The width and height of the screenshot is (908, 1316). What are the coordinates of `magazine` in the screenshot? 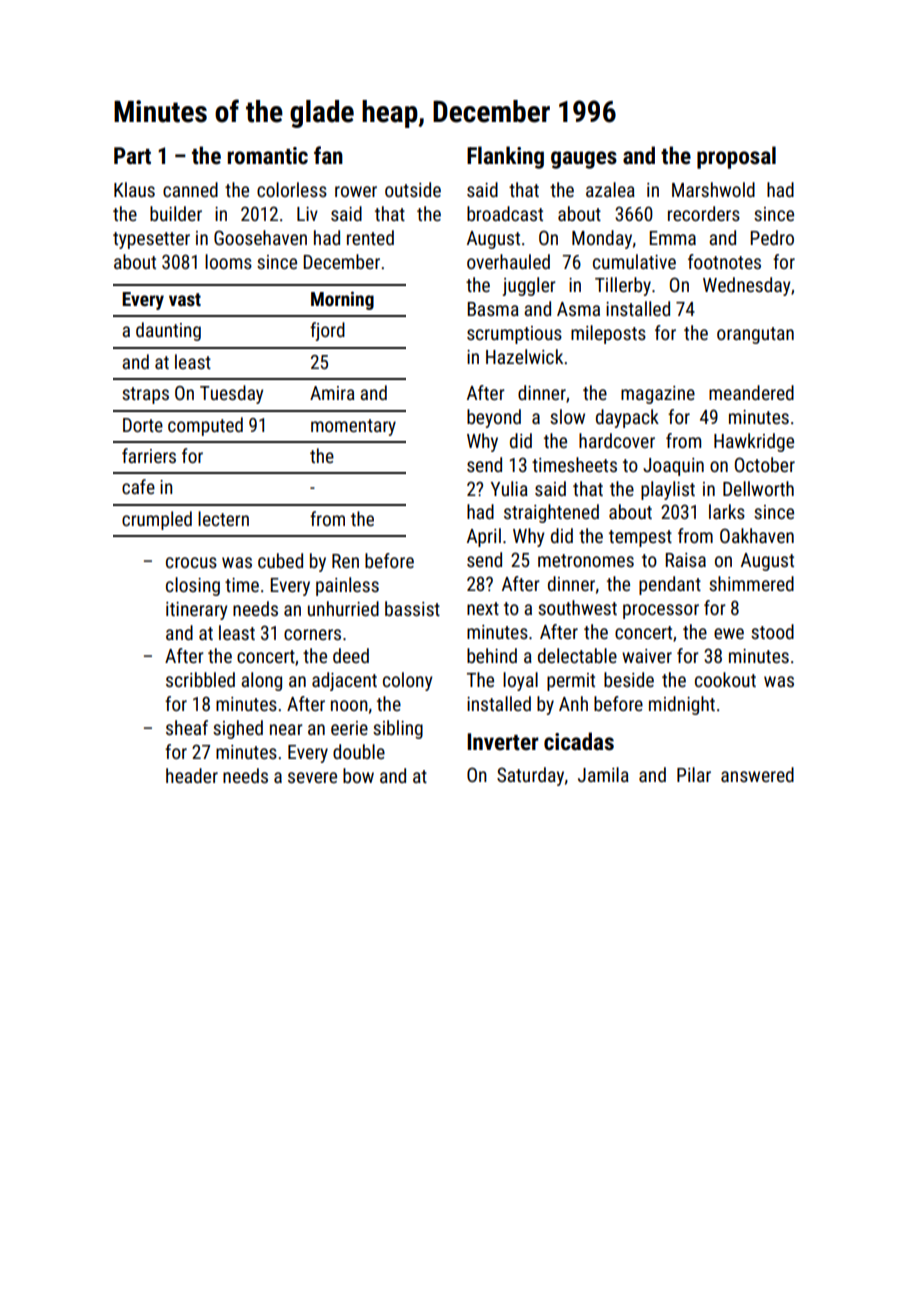 It's located at (658, 395).
